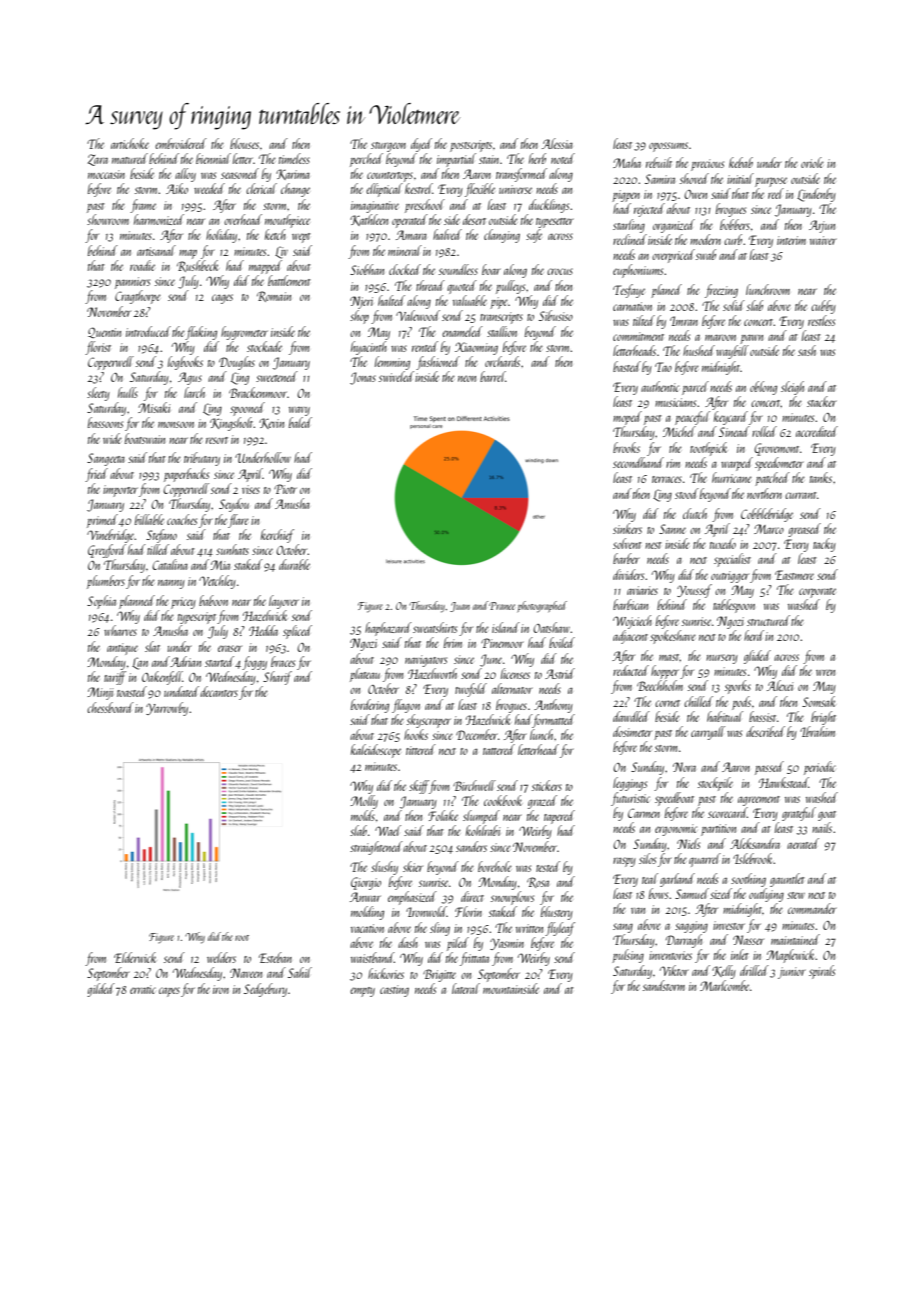 Image resolution: width=924 pixels, height=1308 pixels. I want to click on tariff, so click(115, 678).
